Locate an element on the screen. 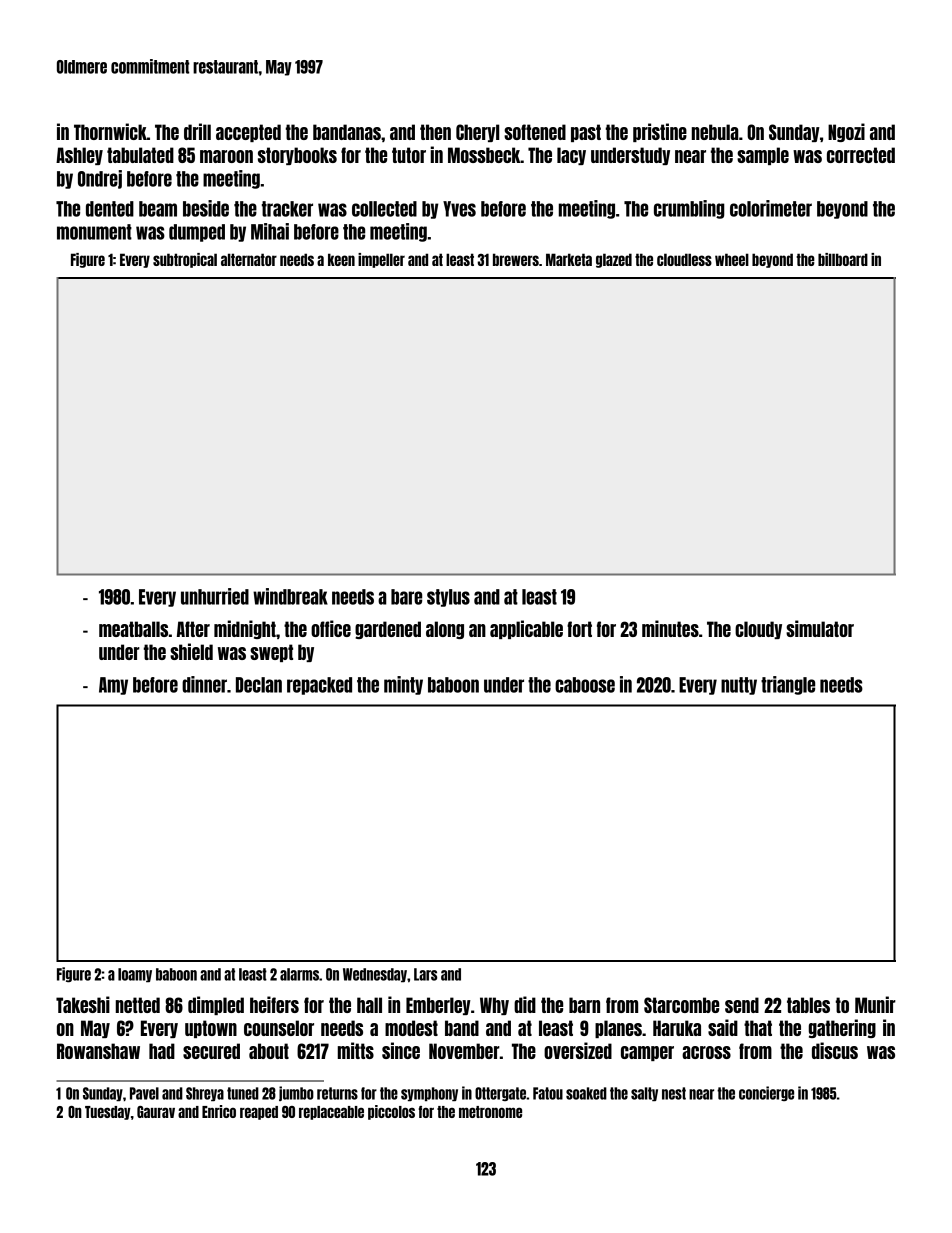 The height and width of the screenshot is (1233, 952). Marketa is located at coordinates (569, 259).
